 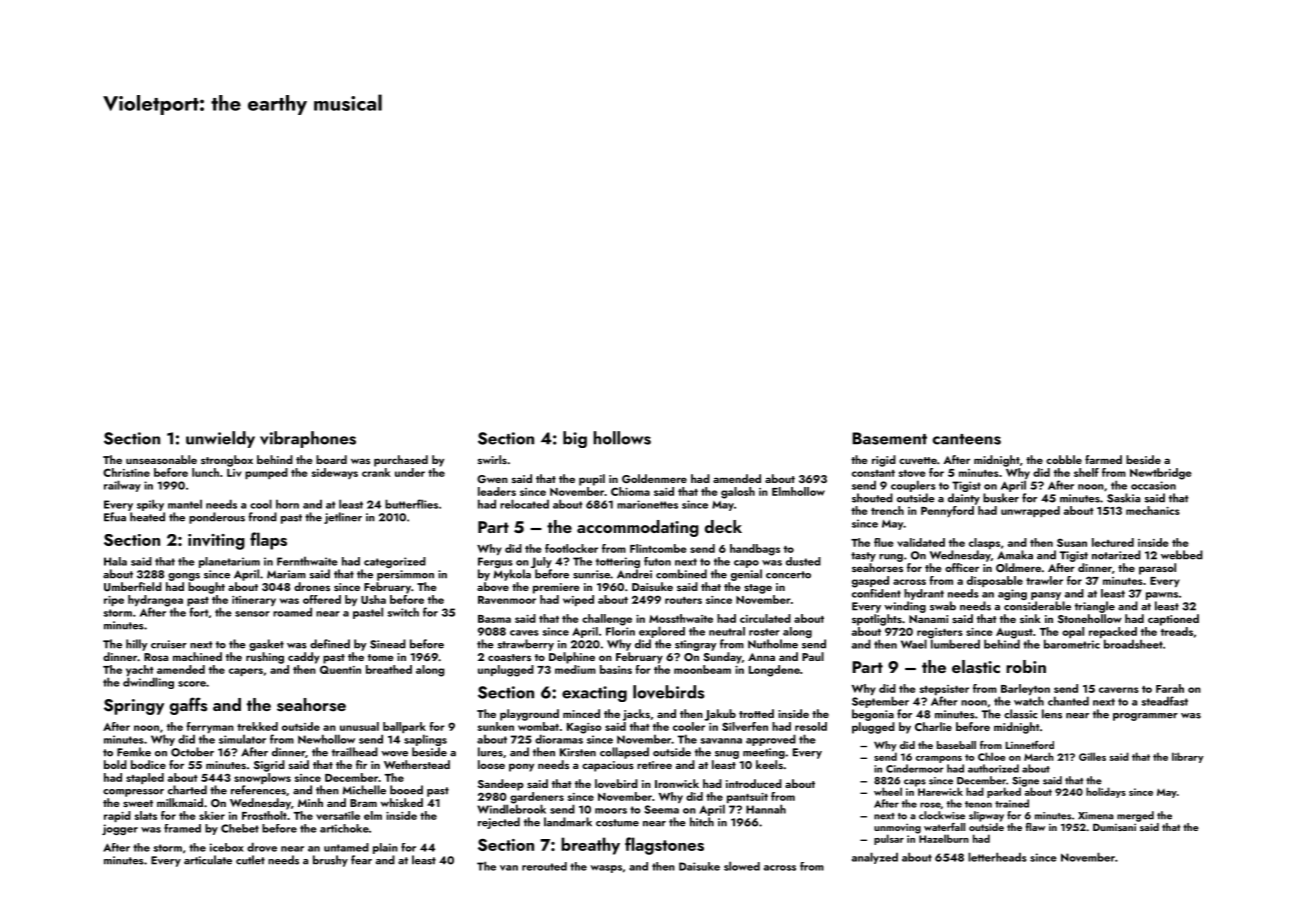 What do you see at coordinates (246, 672) in the screenshot?
I see `capers` at bounding box center [246, 672].
